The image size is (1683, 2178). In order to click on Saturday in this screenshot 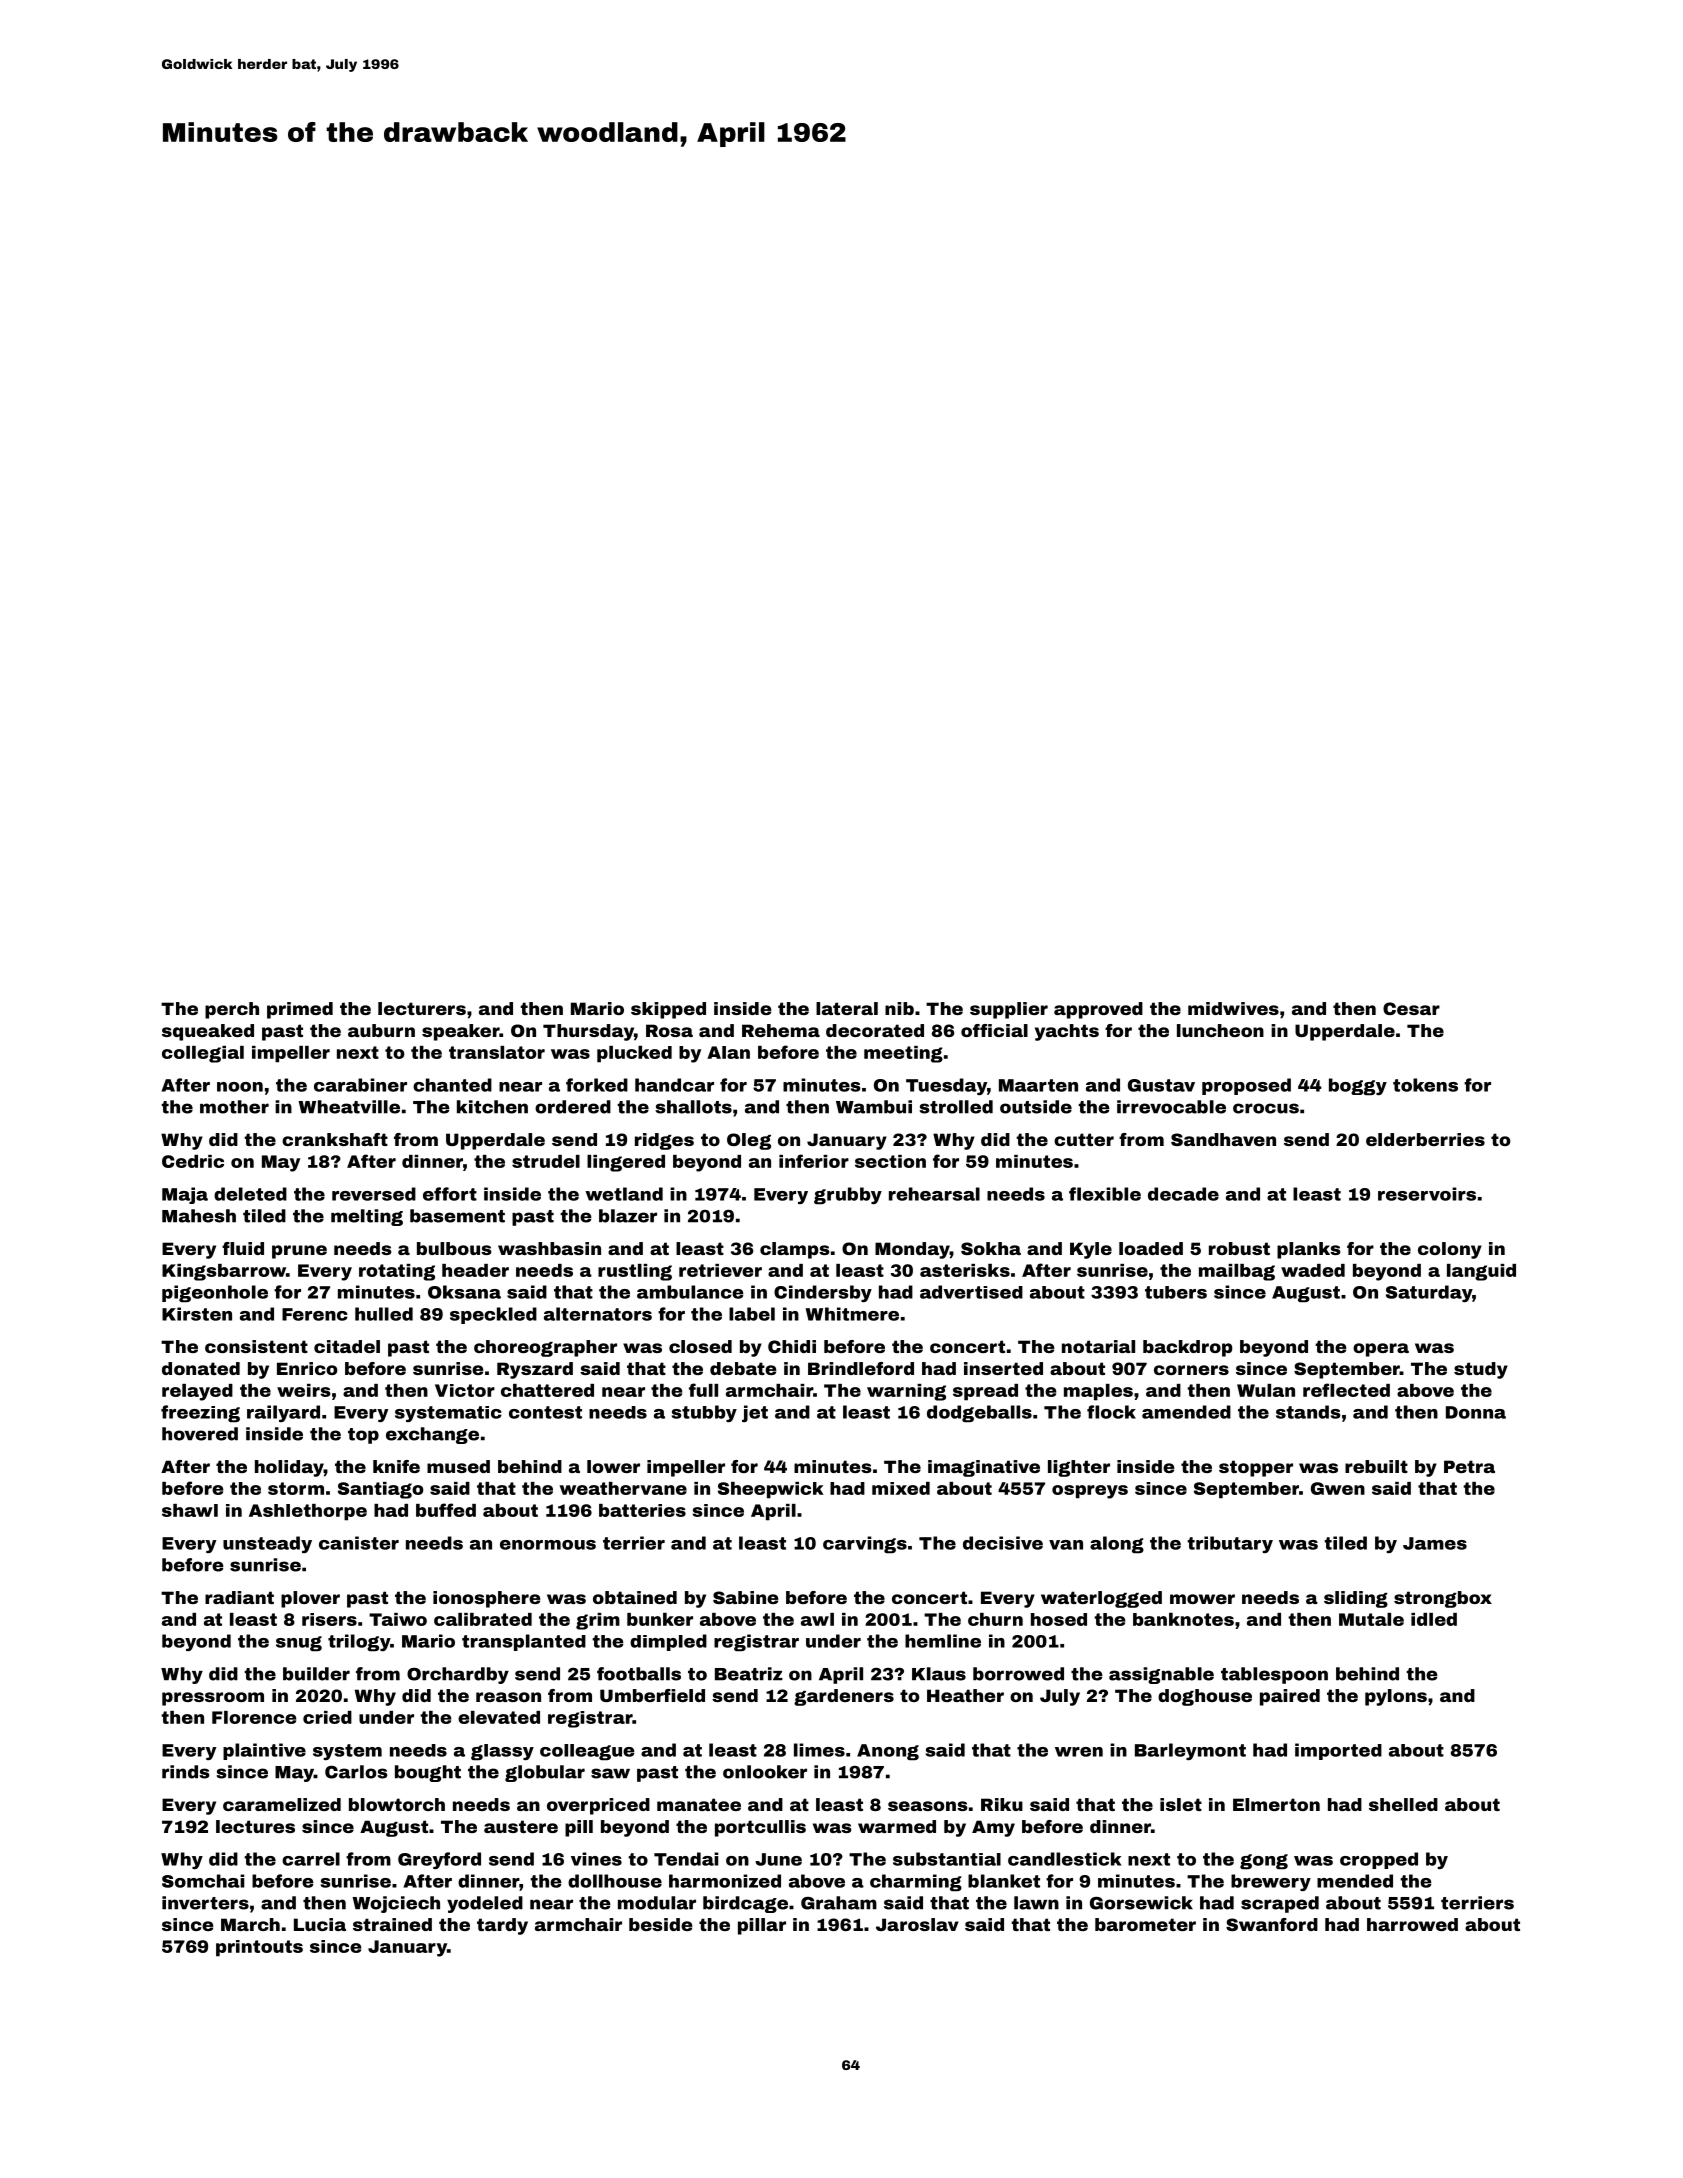, I will do `click(1429, 1293)`.
